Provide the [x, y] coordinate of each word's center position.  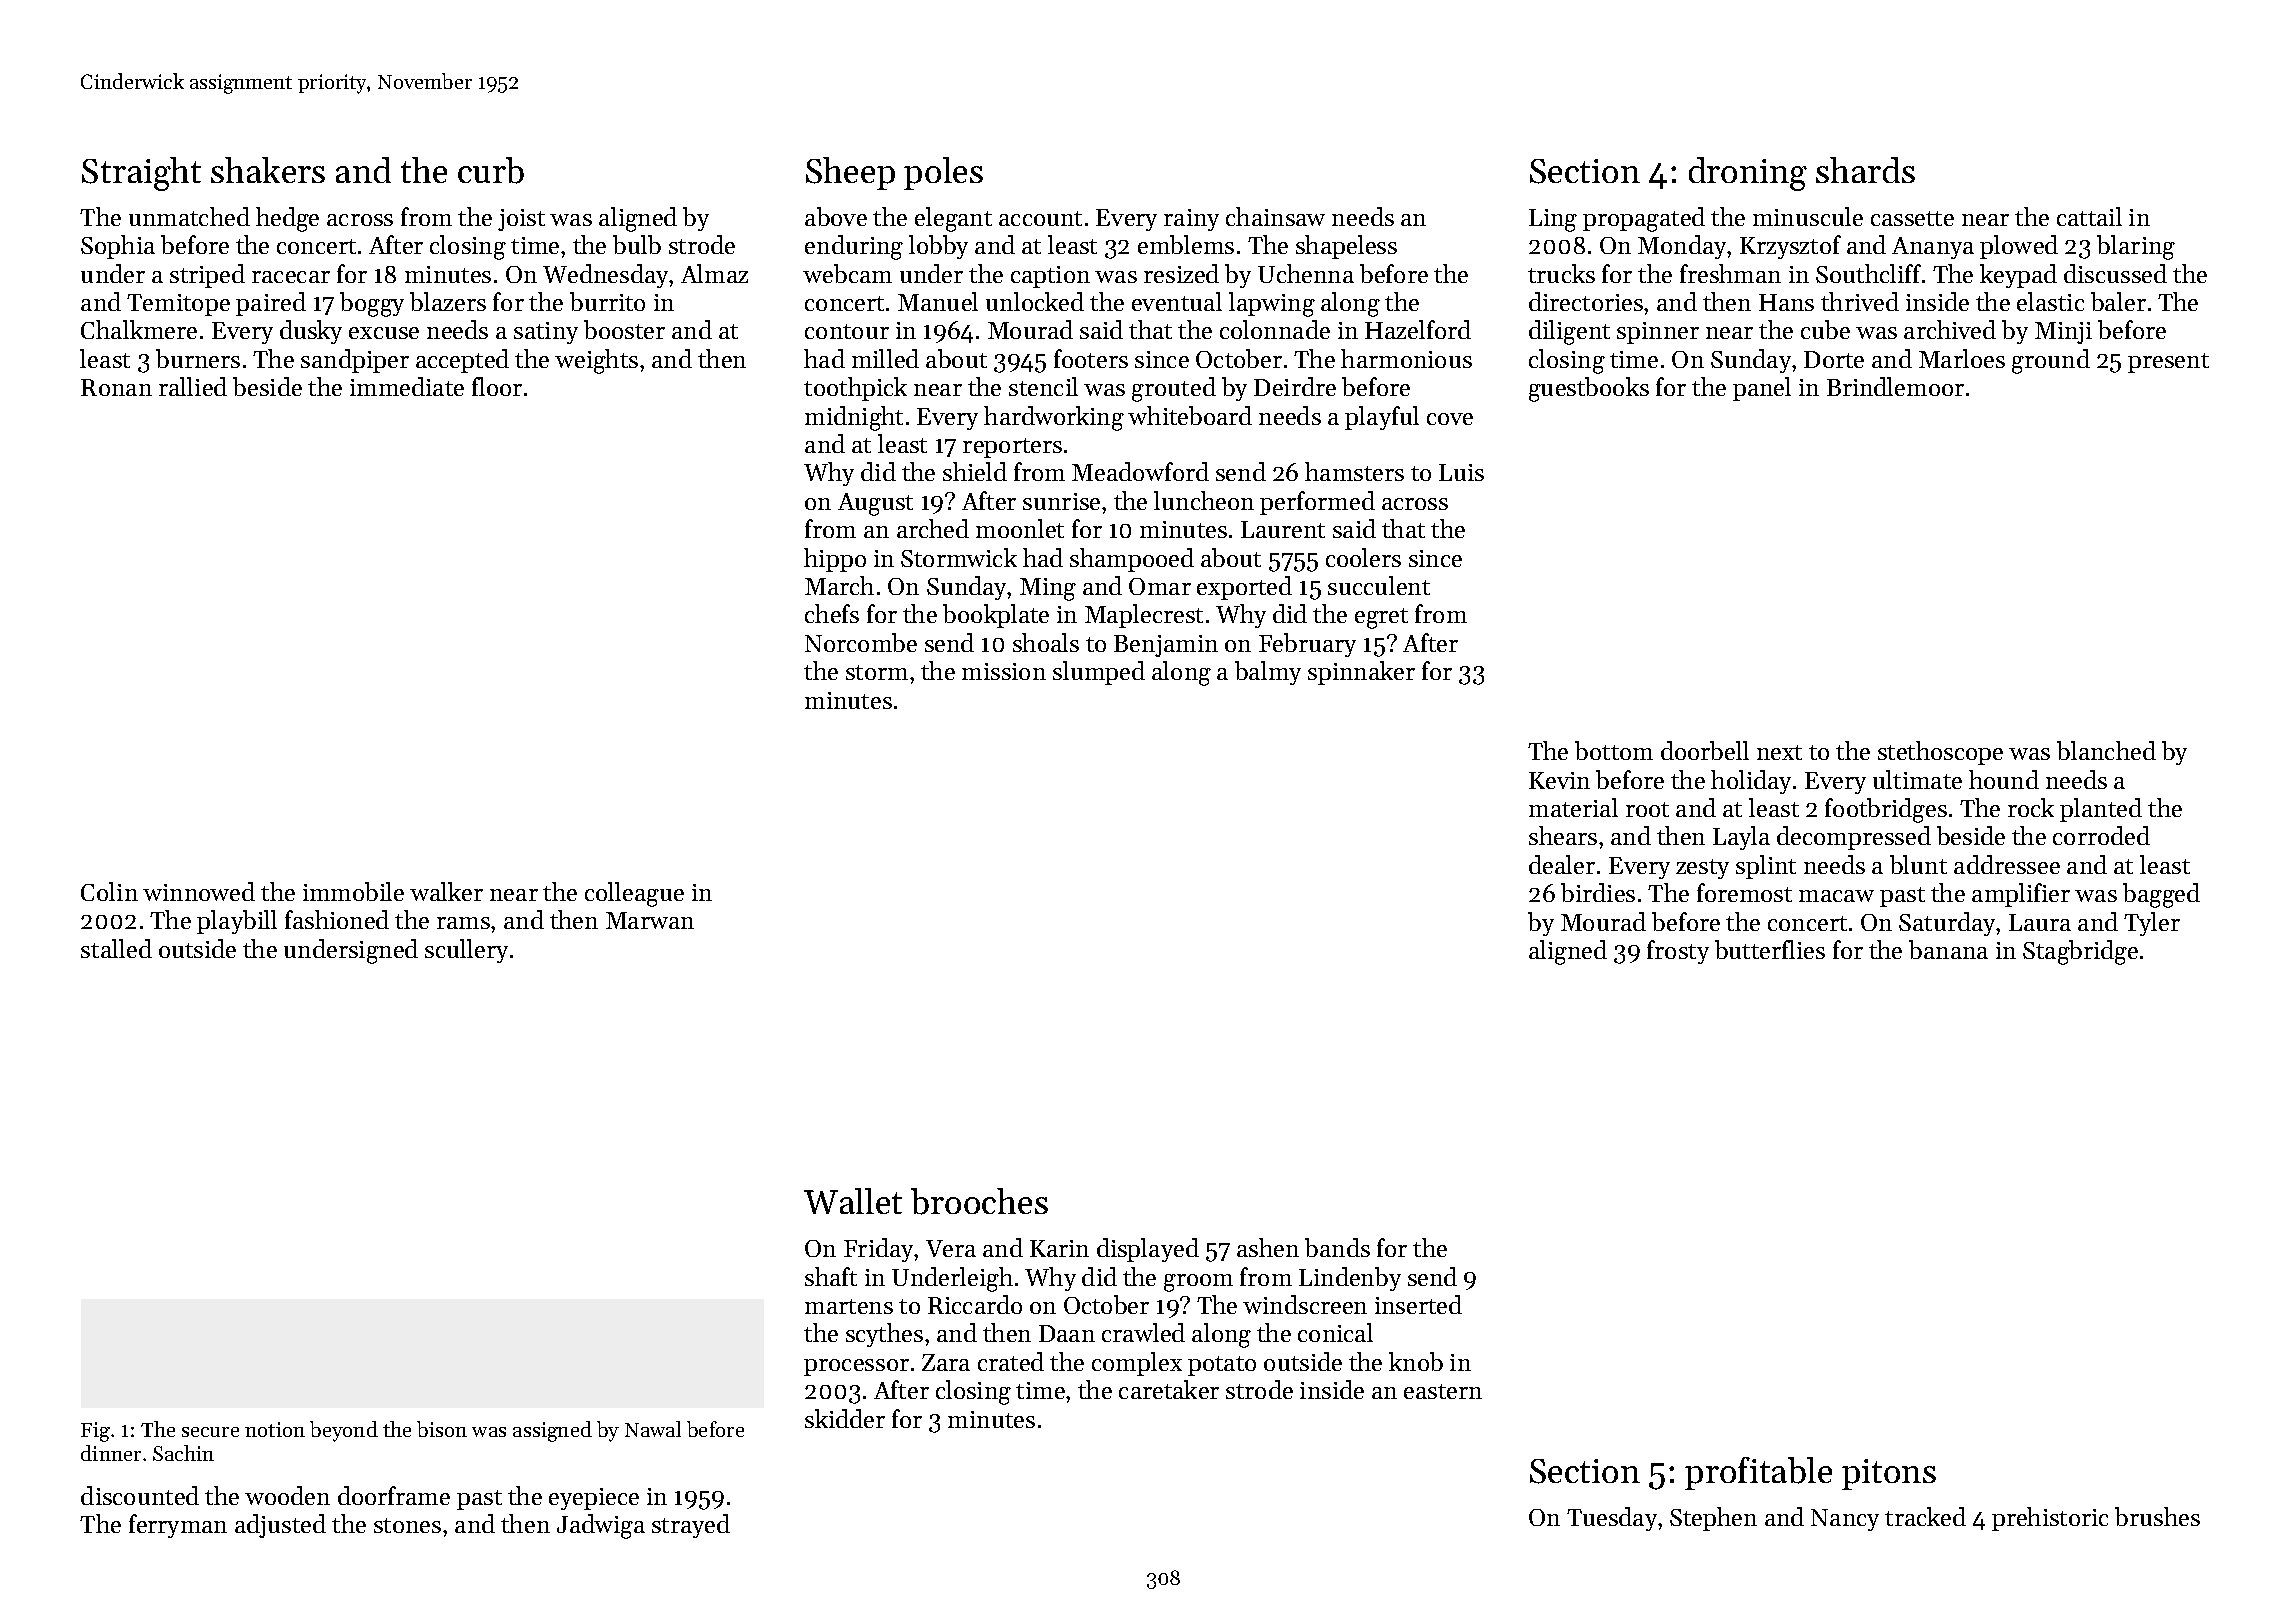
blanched [2106, 750]
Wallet [853, 1201]
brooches [979, 1201]
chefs [832, 613]
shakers [268, 170]
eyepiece [594, 1499]
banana [1948, 949]
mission [1004, 671]
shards [1865, 170]
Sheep [850, 173]
